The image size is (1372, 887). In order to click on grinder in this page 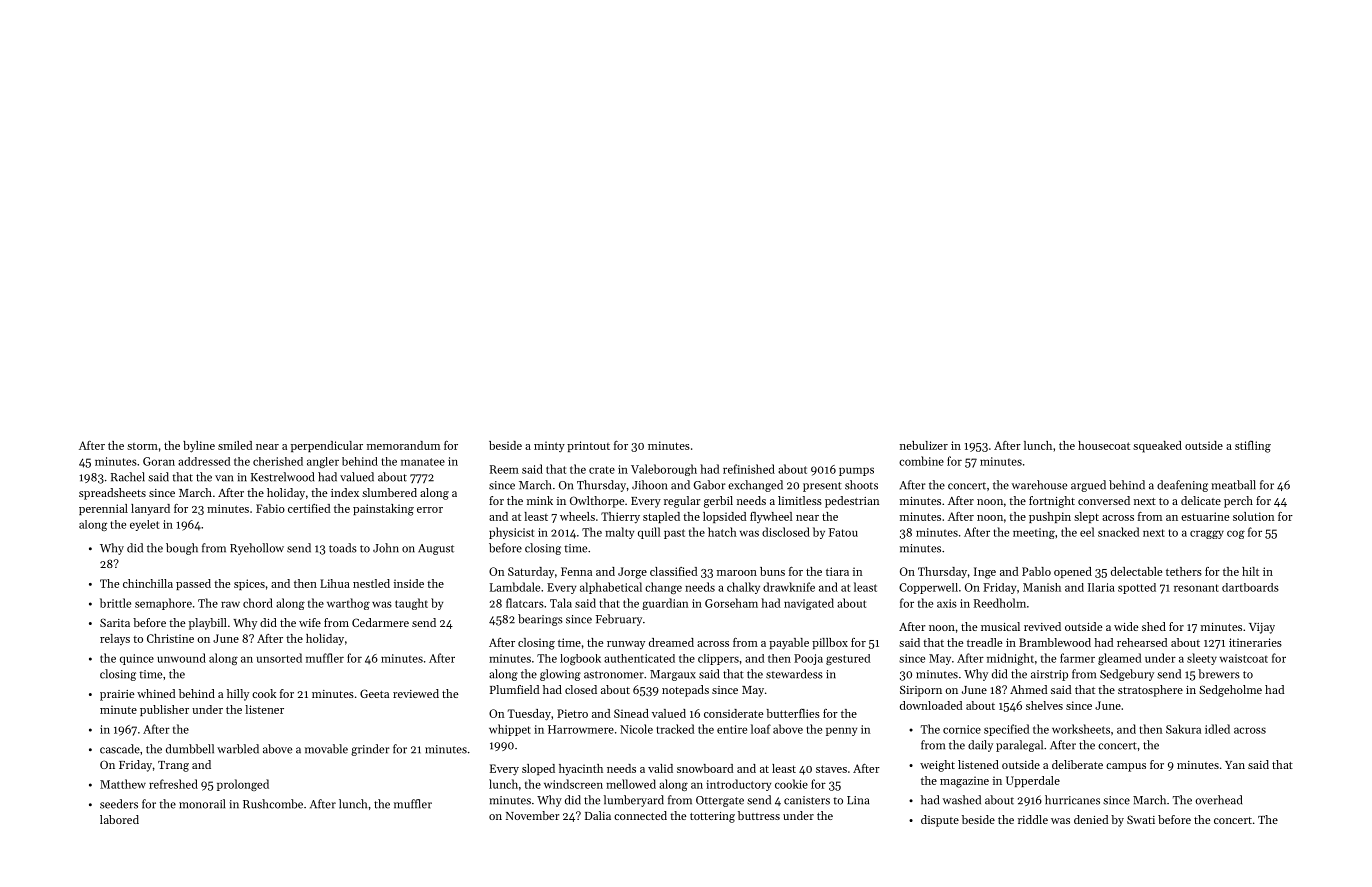, I will do `click(370, 750)`.
